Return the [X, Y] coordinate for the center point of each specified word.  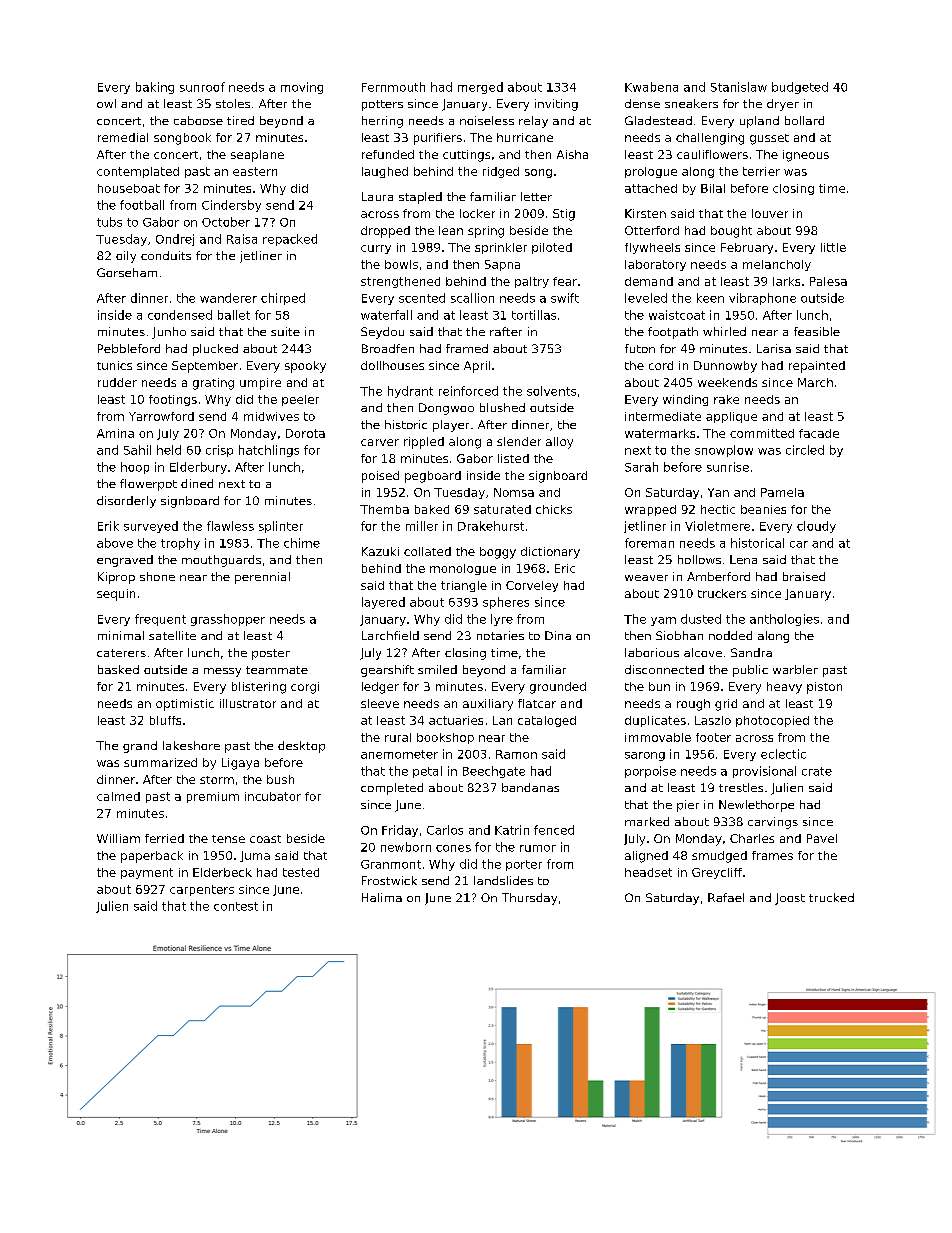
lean [451, 230]
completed [392, 789]
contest [236, 906]
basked [118, 669]
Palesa [828, 281]
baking [155, 88]
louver [770, 213]
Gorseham [127, 272]
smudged [719, 857]
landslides [503, 880]
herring [382, 122]
